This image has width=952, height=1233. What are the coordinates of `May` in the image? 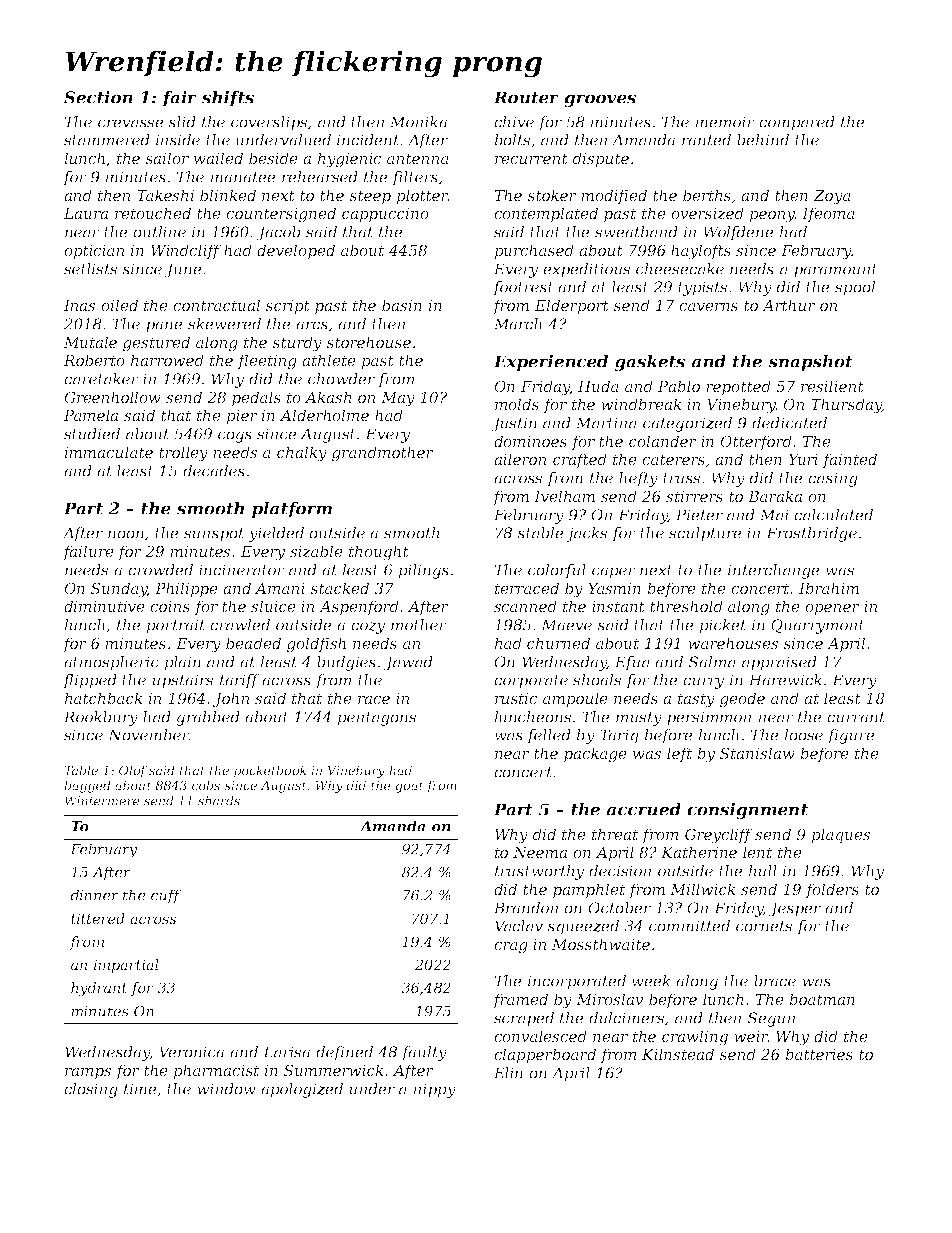 It's located at (398, 399).
